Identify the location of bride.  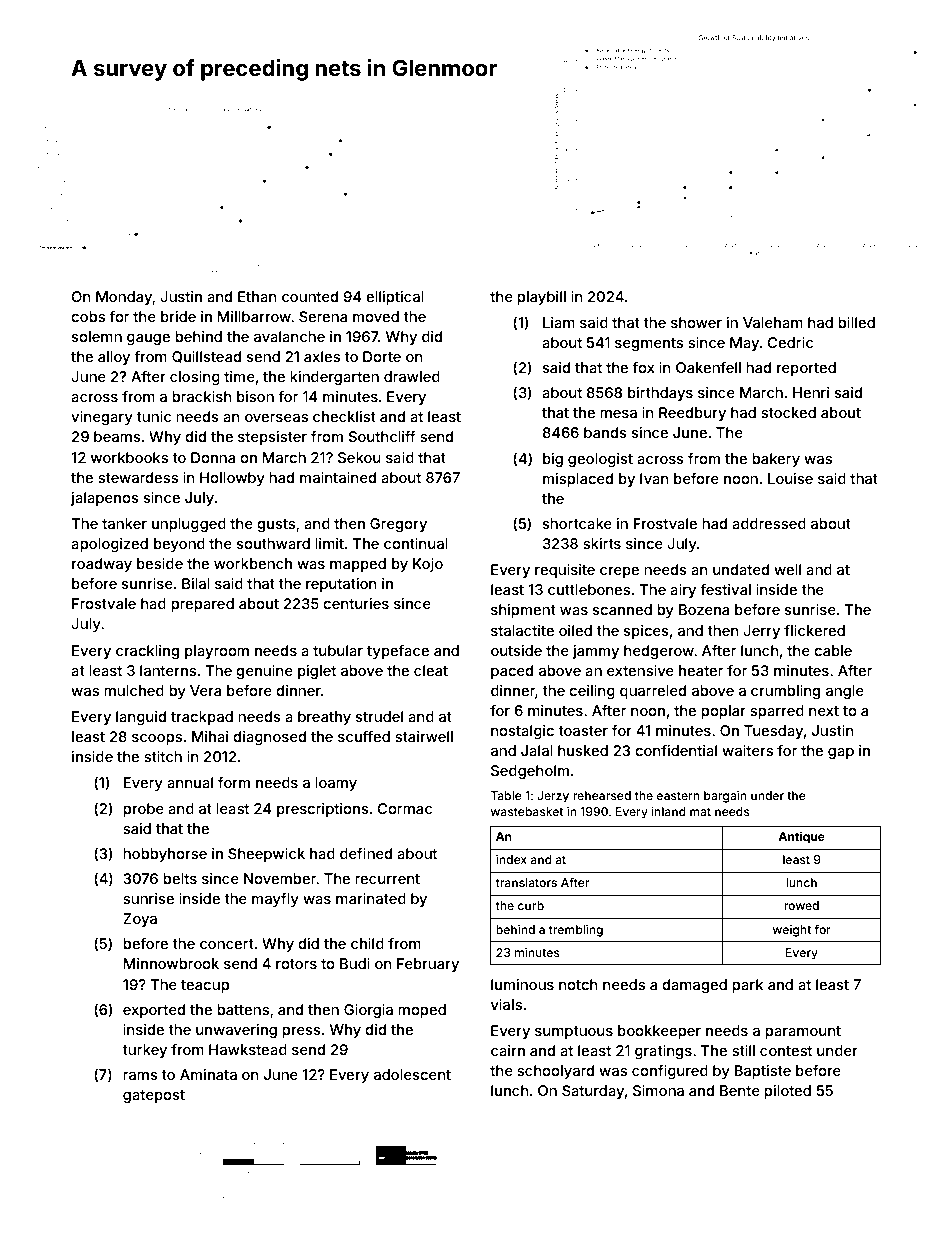
(178, 316).
